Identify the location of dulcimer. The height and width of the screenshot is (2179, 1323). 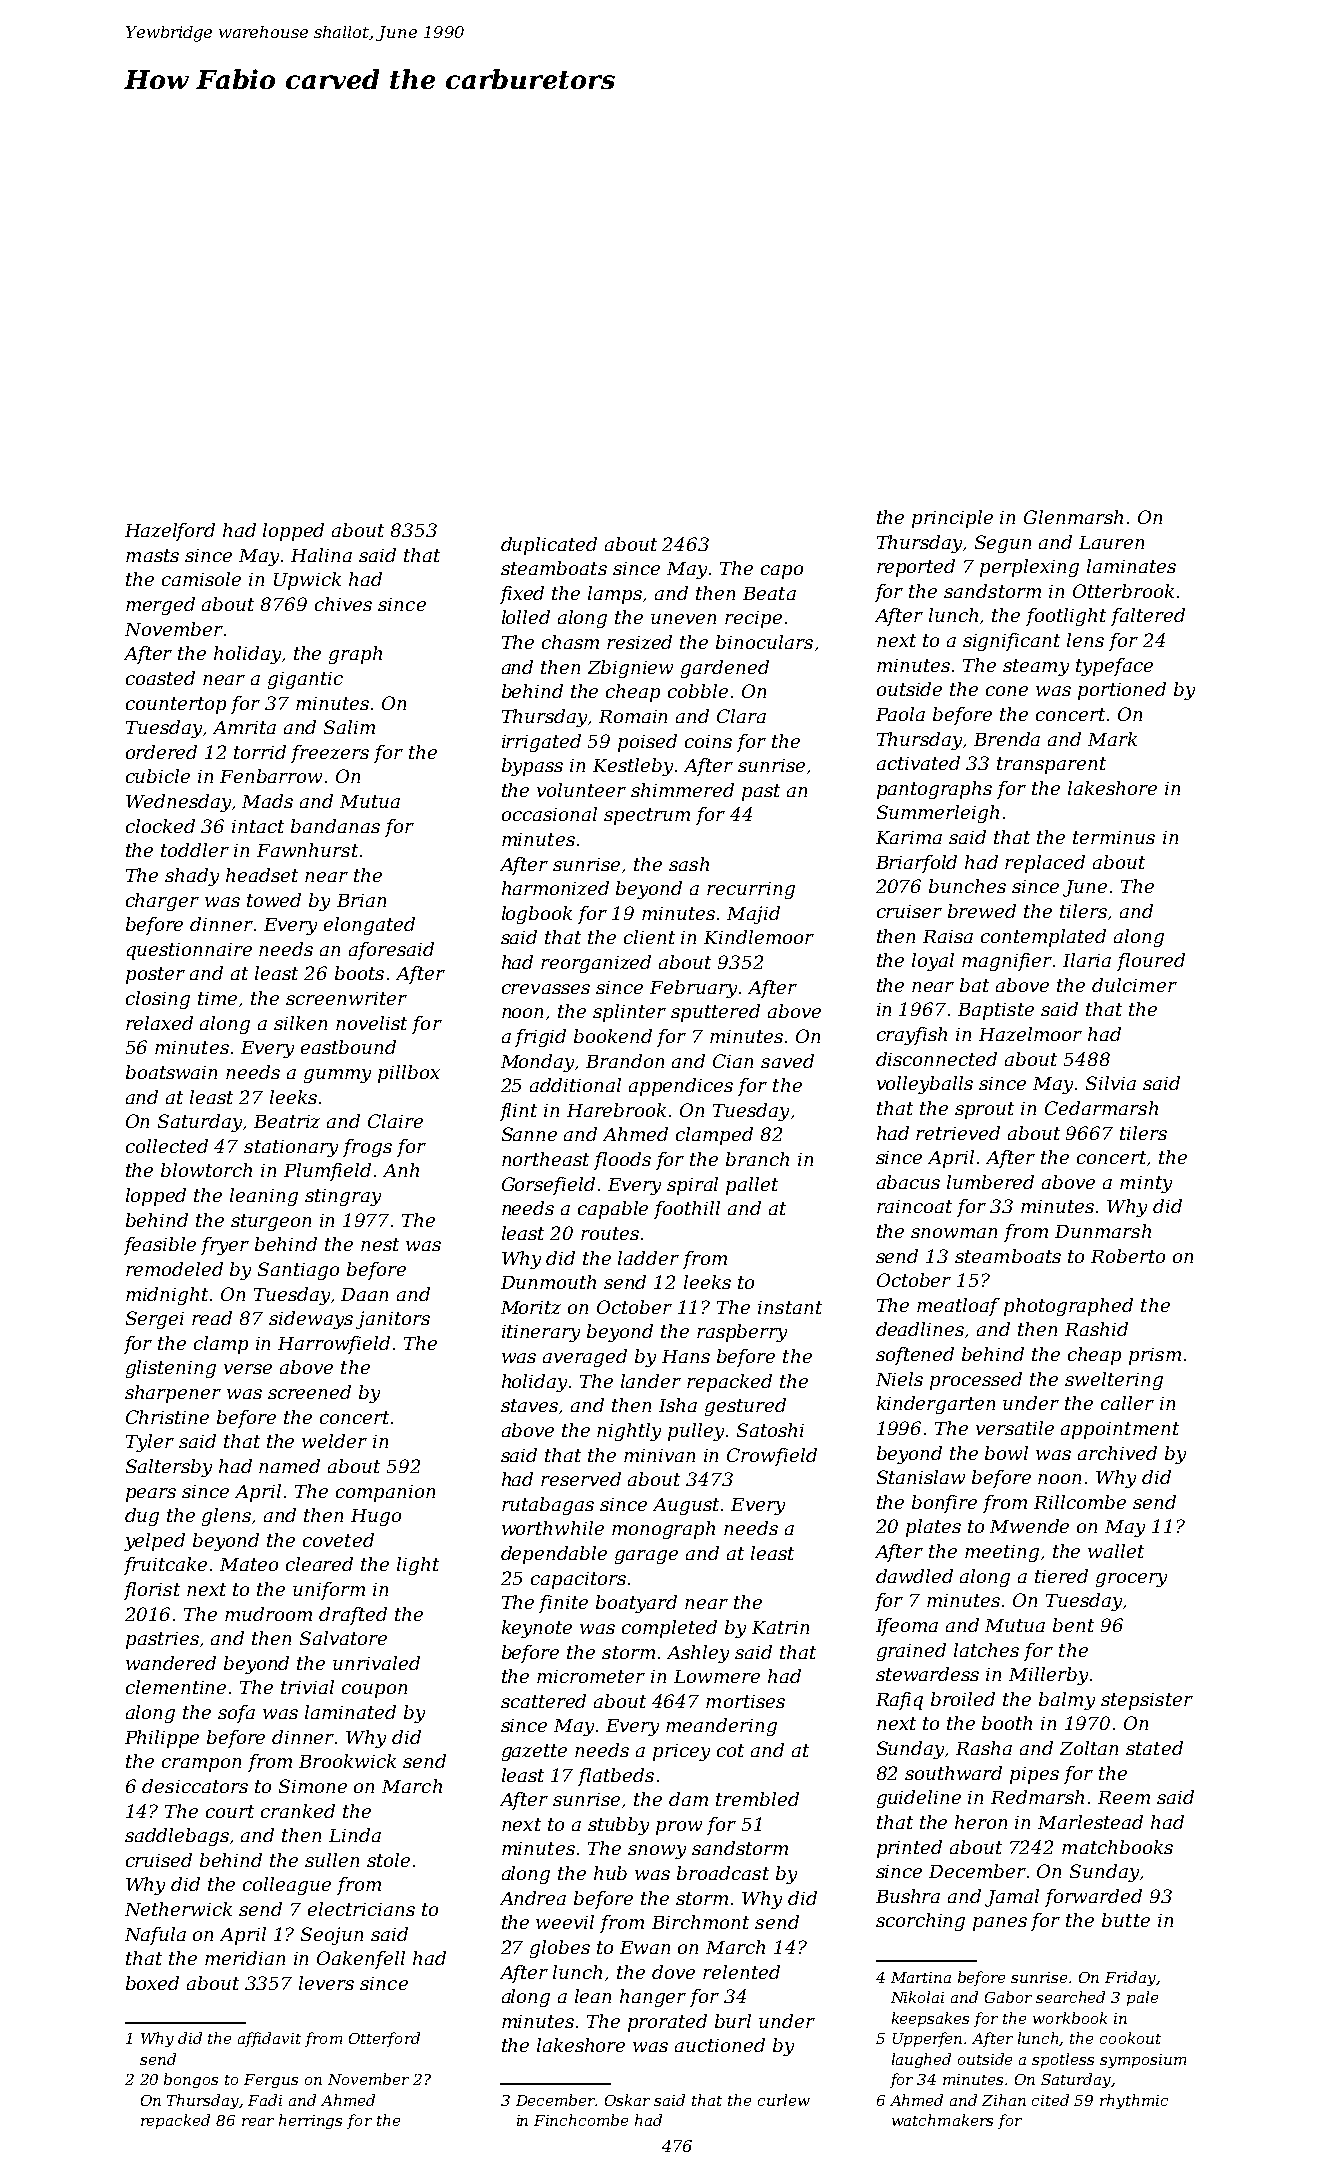
(1134, 985).
